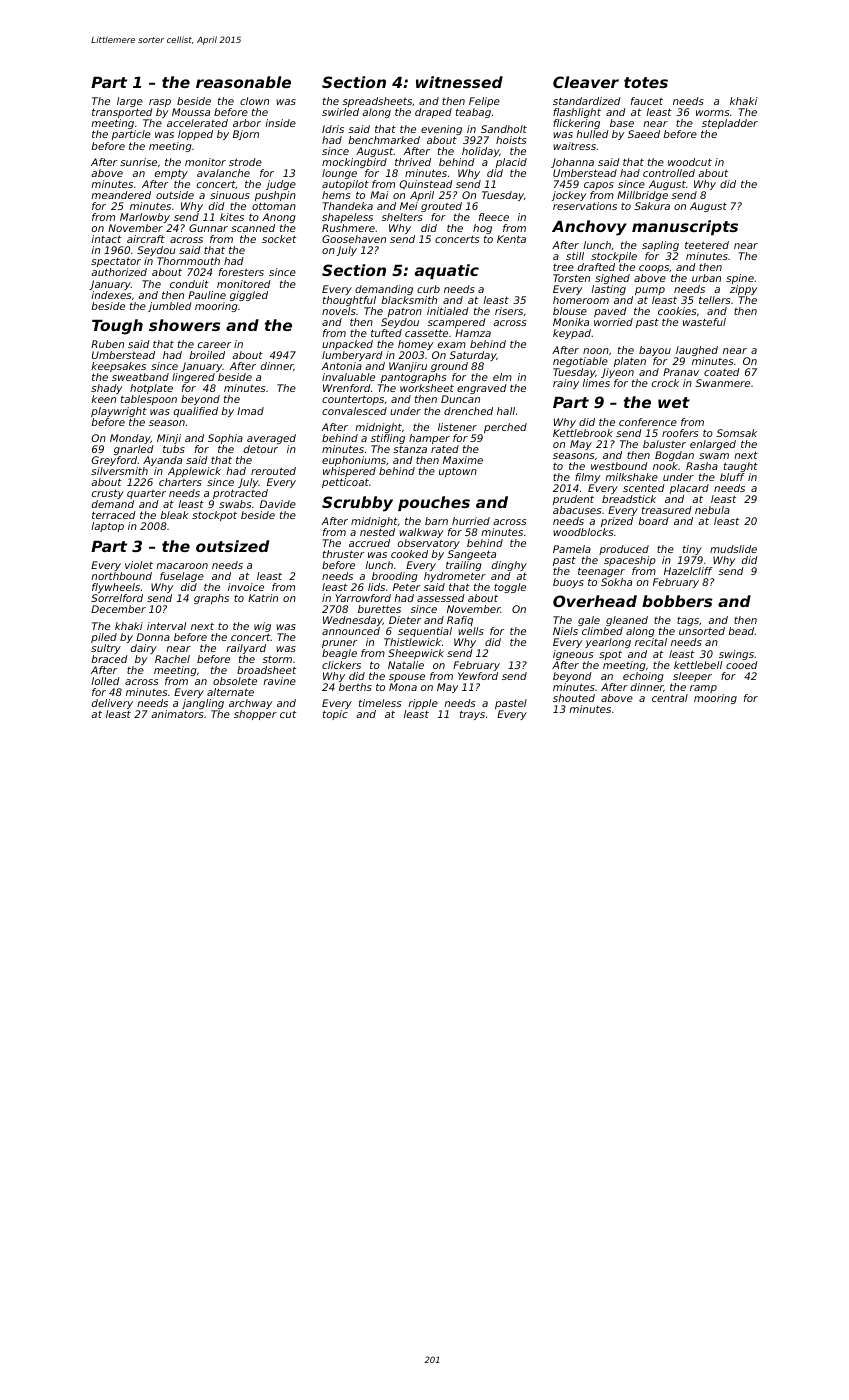  I want to click on Cleaver, so click(586, 82).
